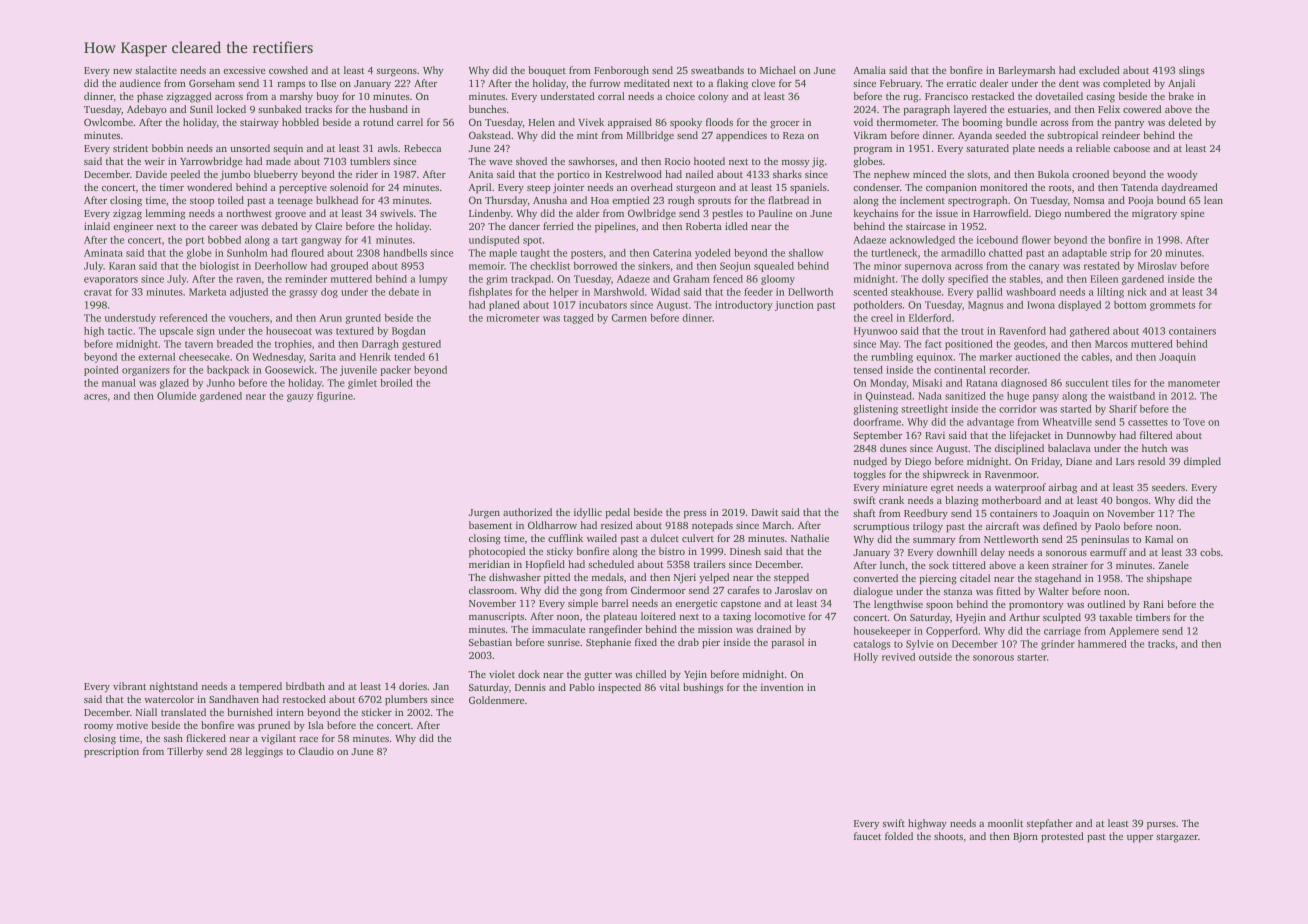 The image size is (1308, 924). Describe the element at coordinates (990, 423) in the page. I see `advantage` at that location.
